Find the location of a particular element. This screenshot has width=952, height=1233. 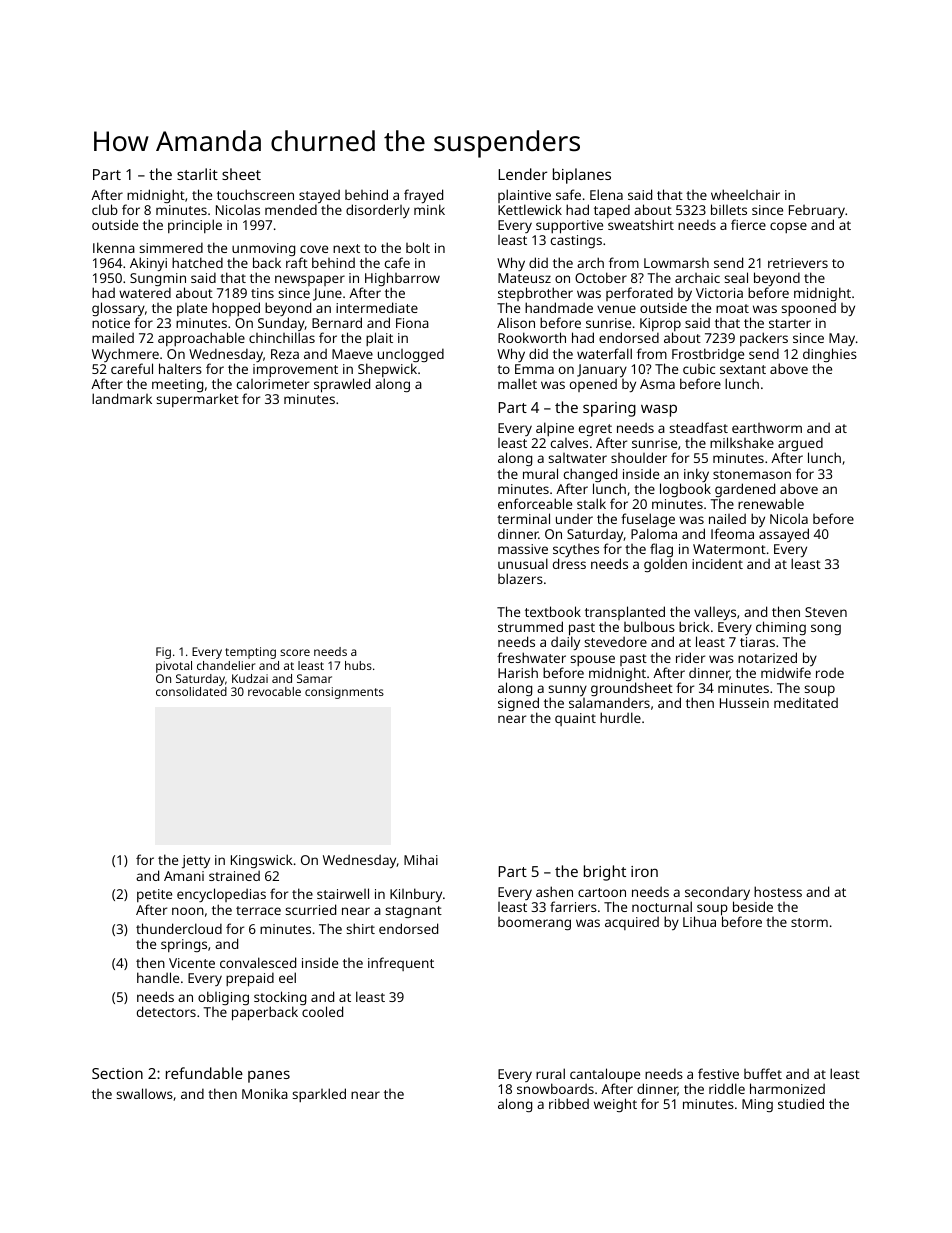

sprawled is located at coordinates (342, 385).
